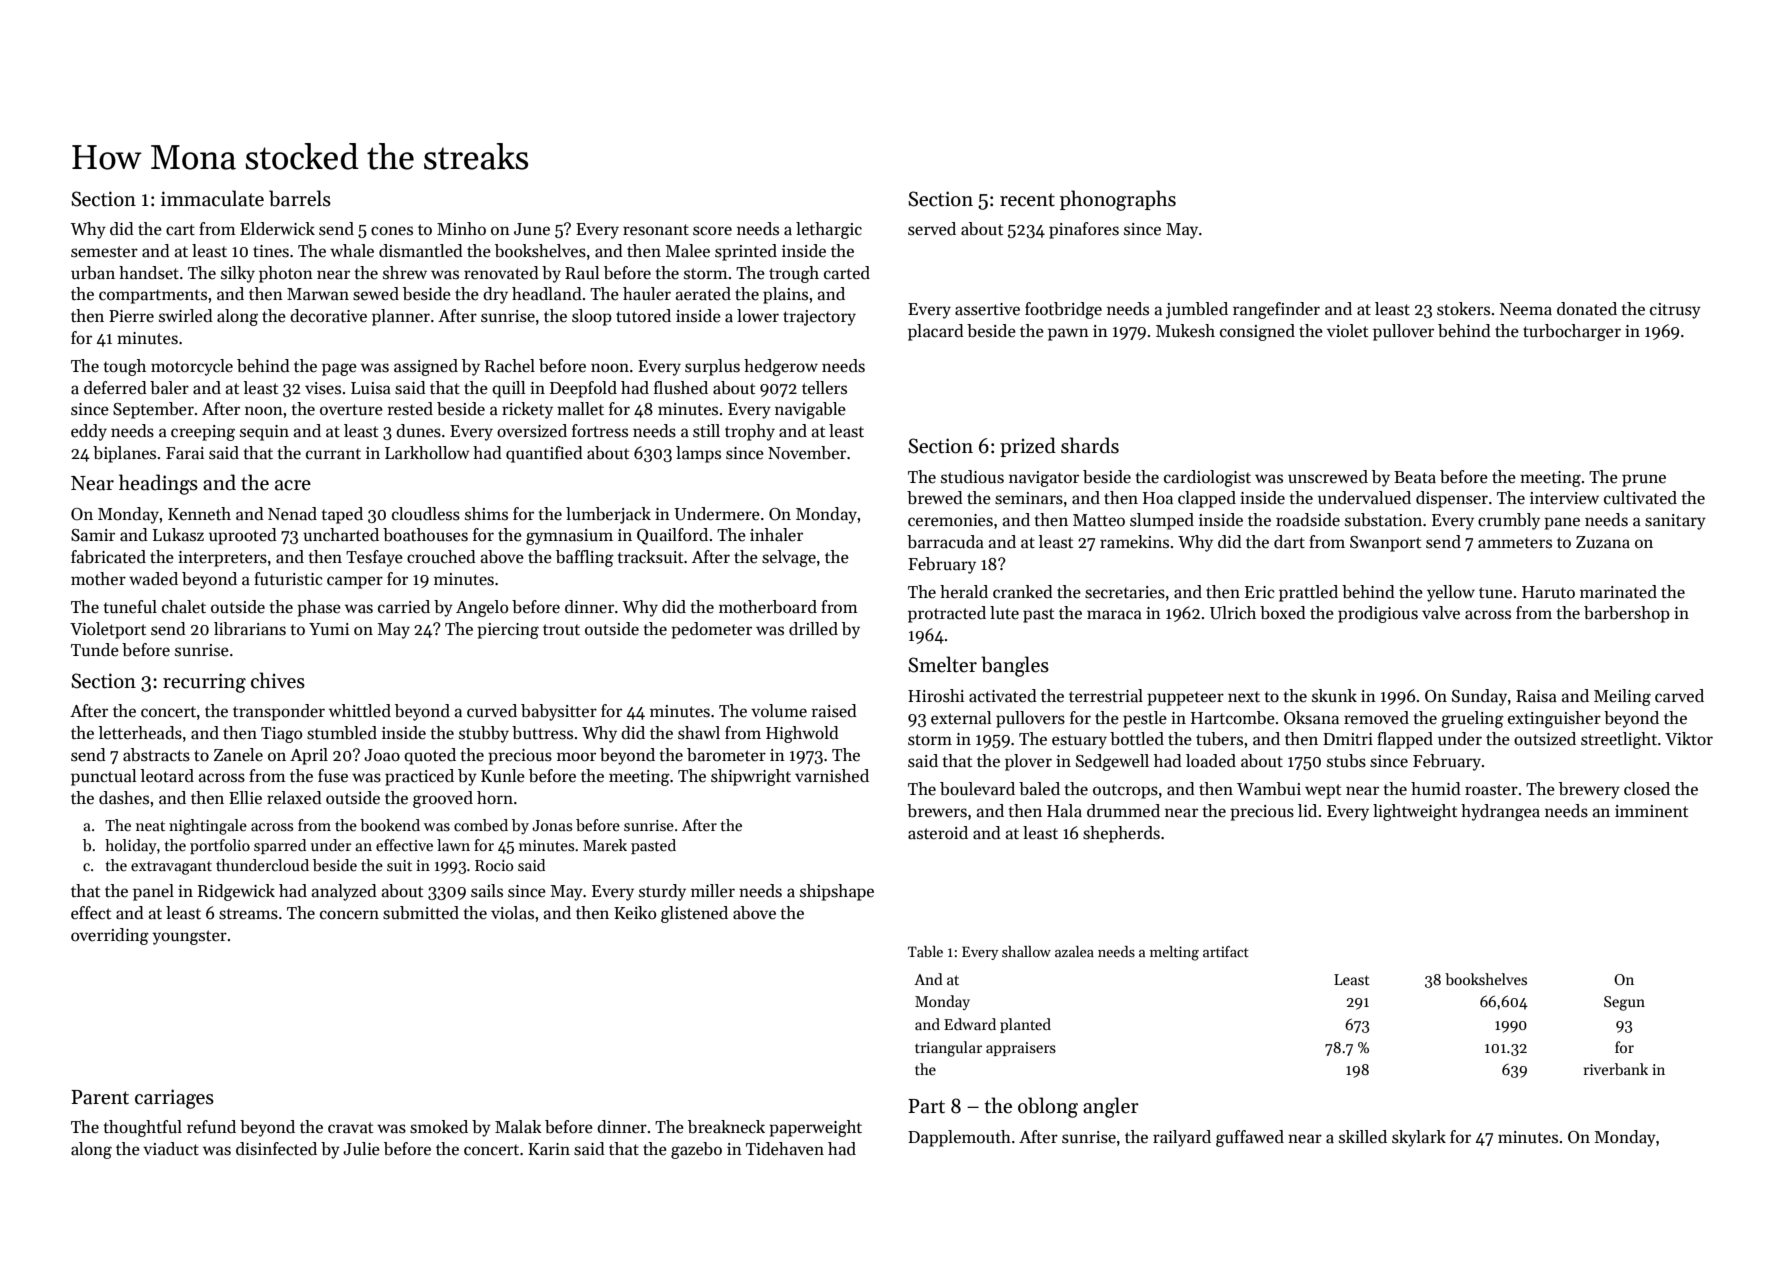  I want to click on sequin, so click(264, 433).
